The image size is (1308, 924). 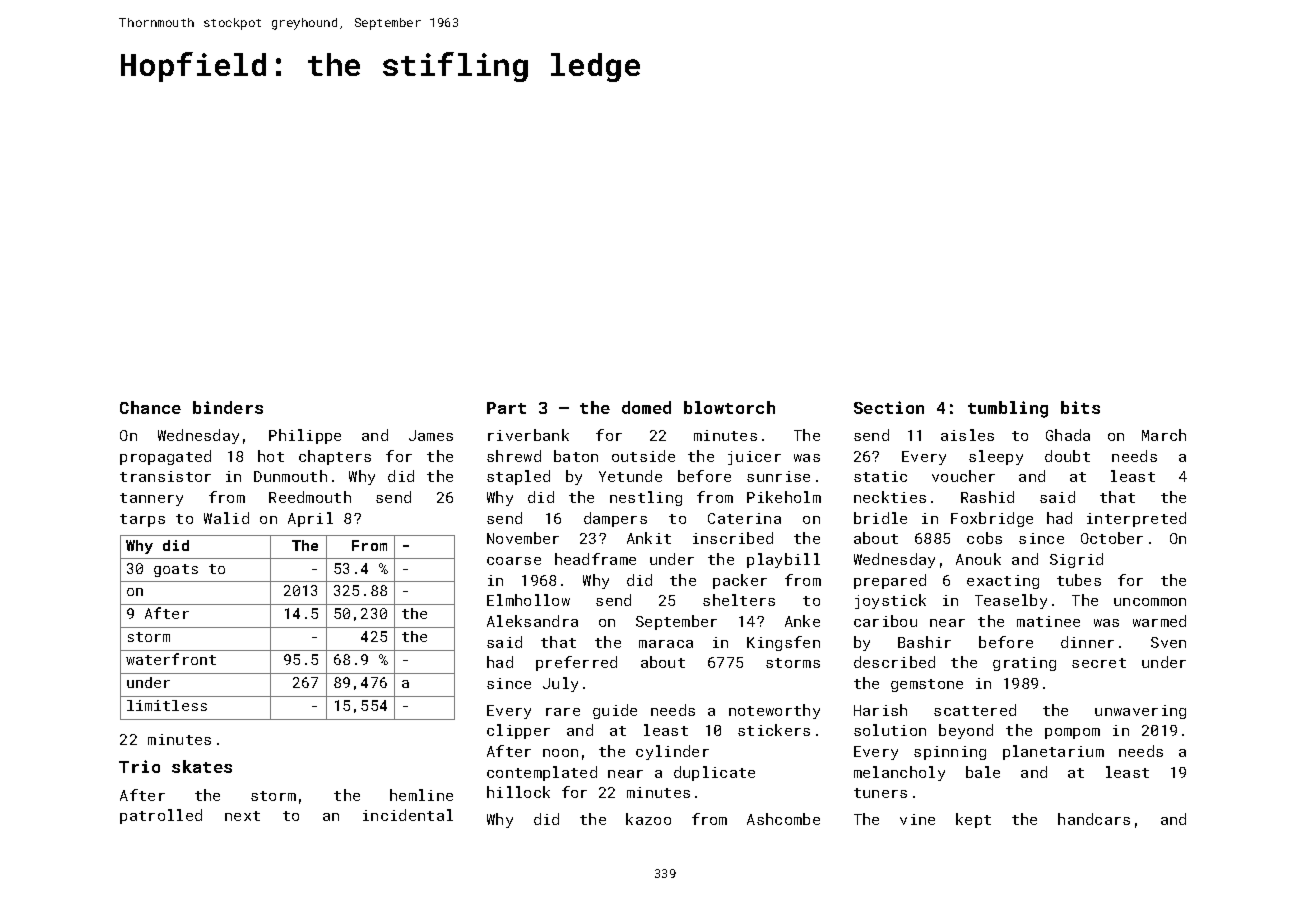 What do you see at coordinates (649, 538) in the document?
I see `Ankit` at bounding box center [649, 538].
